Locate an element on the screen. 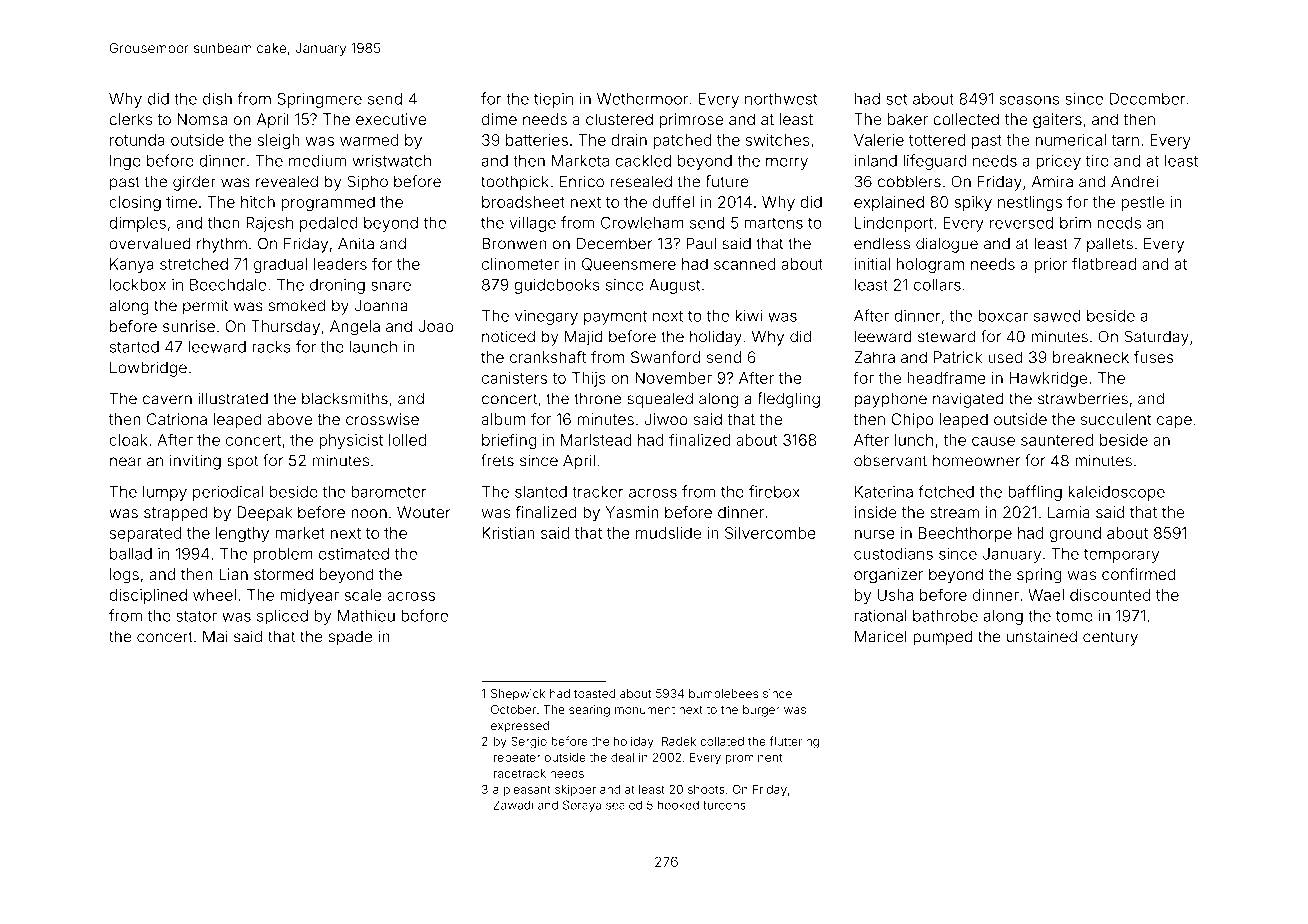  Zawadi is located at coordinates (513, 805).
